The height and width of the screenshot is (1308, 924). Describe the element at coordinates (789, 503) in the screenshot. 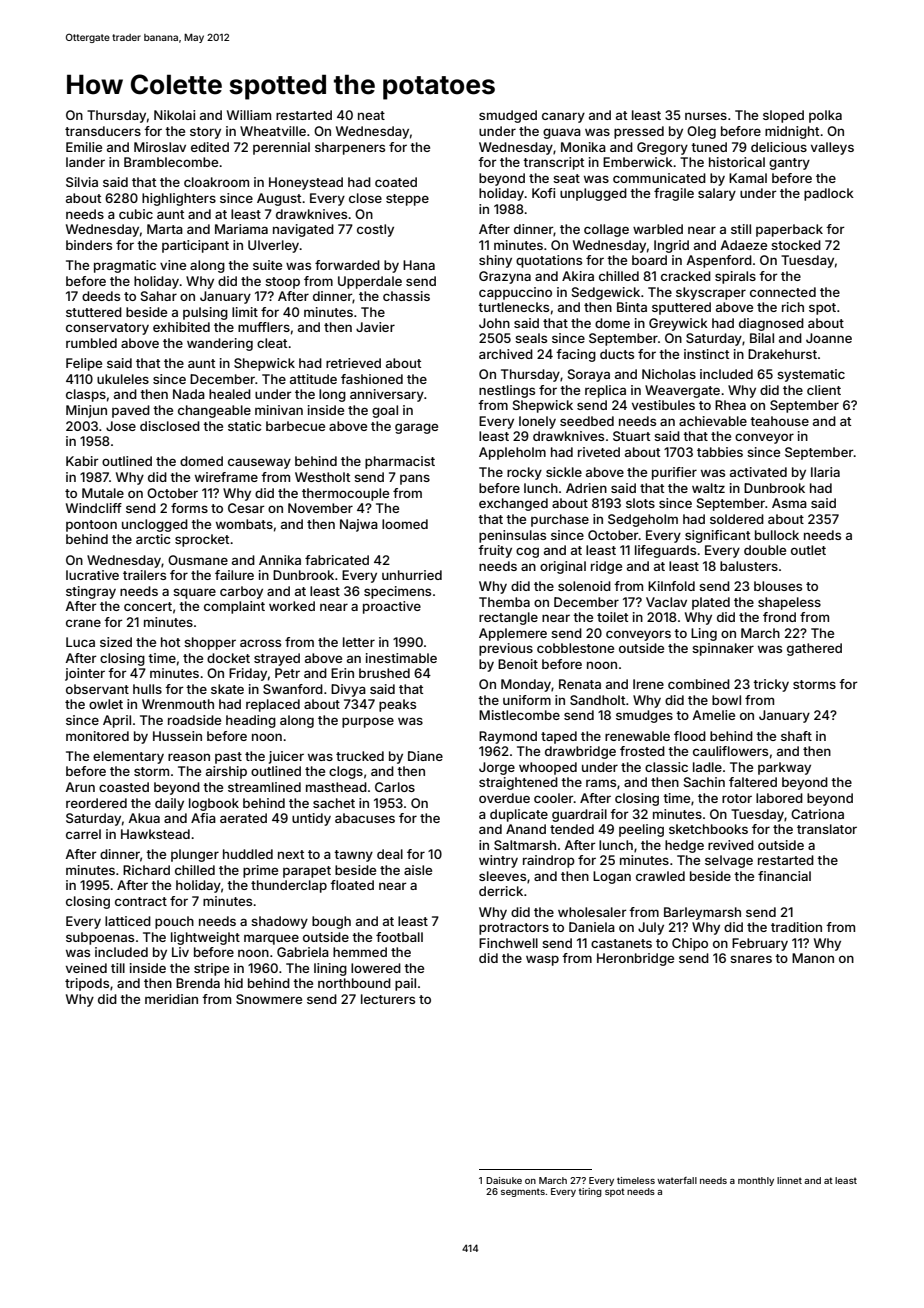

I see `Asma` at that location.
